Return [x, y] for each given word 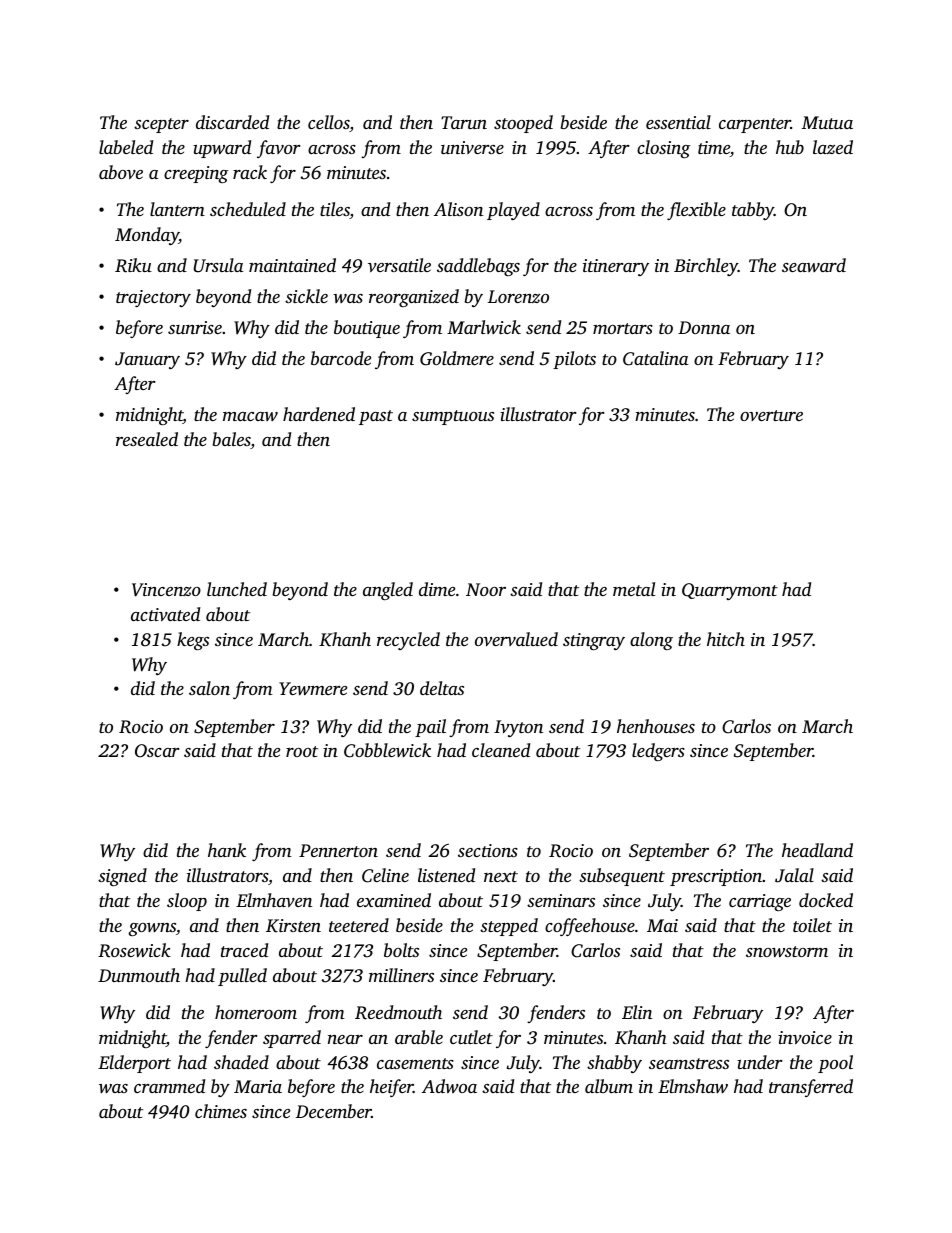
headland [817, 850]
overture [771, 415]
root [302, 751]
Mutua [827, 122]
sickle [306, 296]
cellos [329, 123]
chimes [221, 1111]
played [513, 211]
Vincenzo [166, 590]
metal [634, 589]
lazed [833, 147]
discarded [232, 122]
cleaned [501, 750]
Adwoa [449, 1086]
